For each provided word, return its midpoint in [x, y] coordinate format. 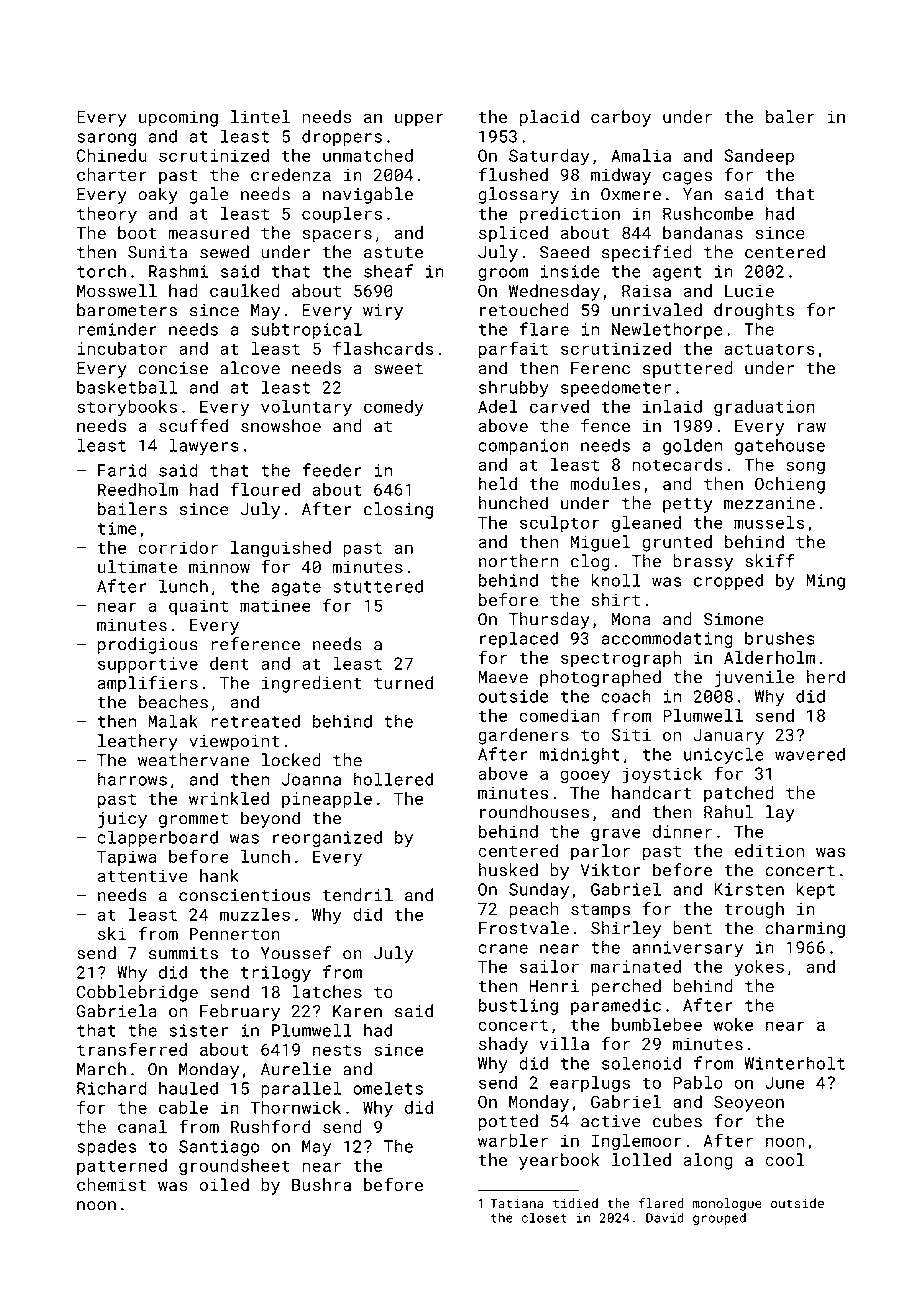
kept [815, 890]
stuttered [378, 586]
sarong [106, 139]
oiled [224, 1184]
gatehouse [780, 446]
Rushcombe [708, 213]
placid [549, 118]
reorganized [327, 838]
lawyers [204, 446]
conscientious [244, 895]
